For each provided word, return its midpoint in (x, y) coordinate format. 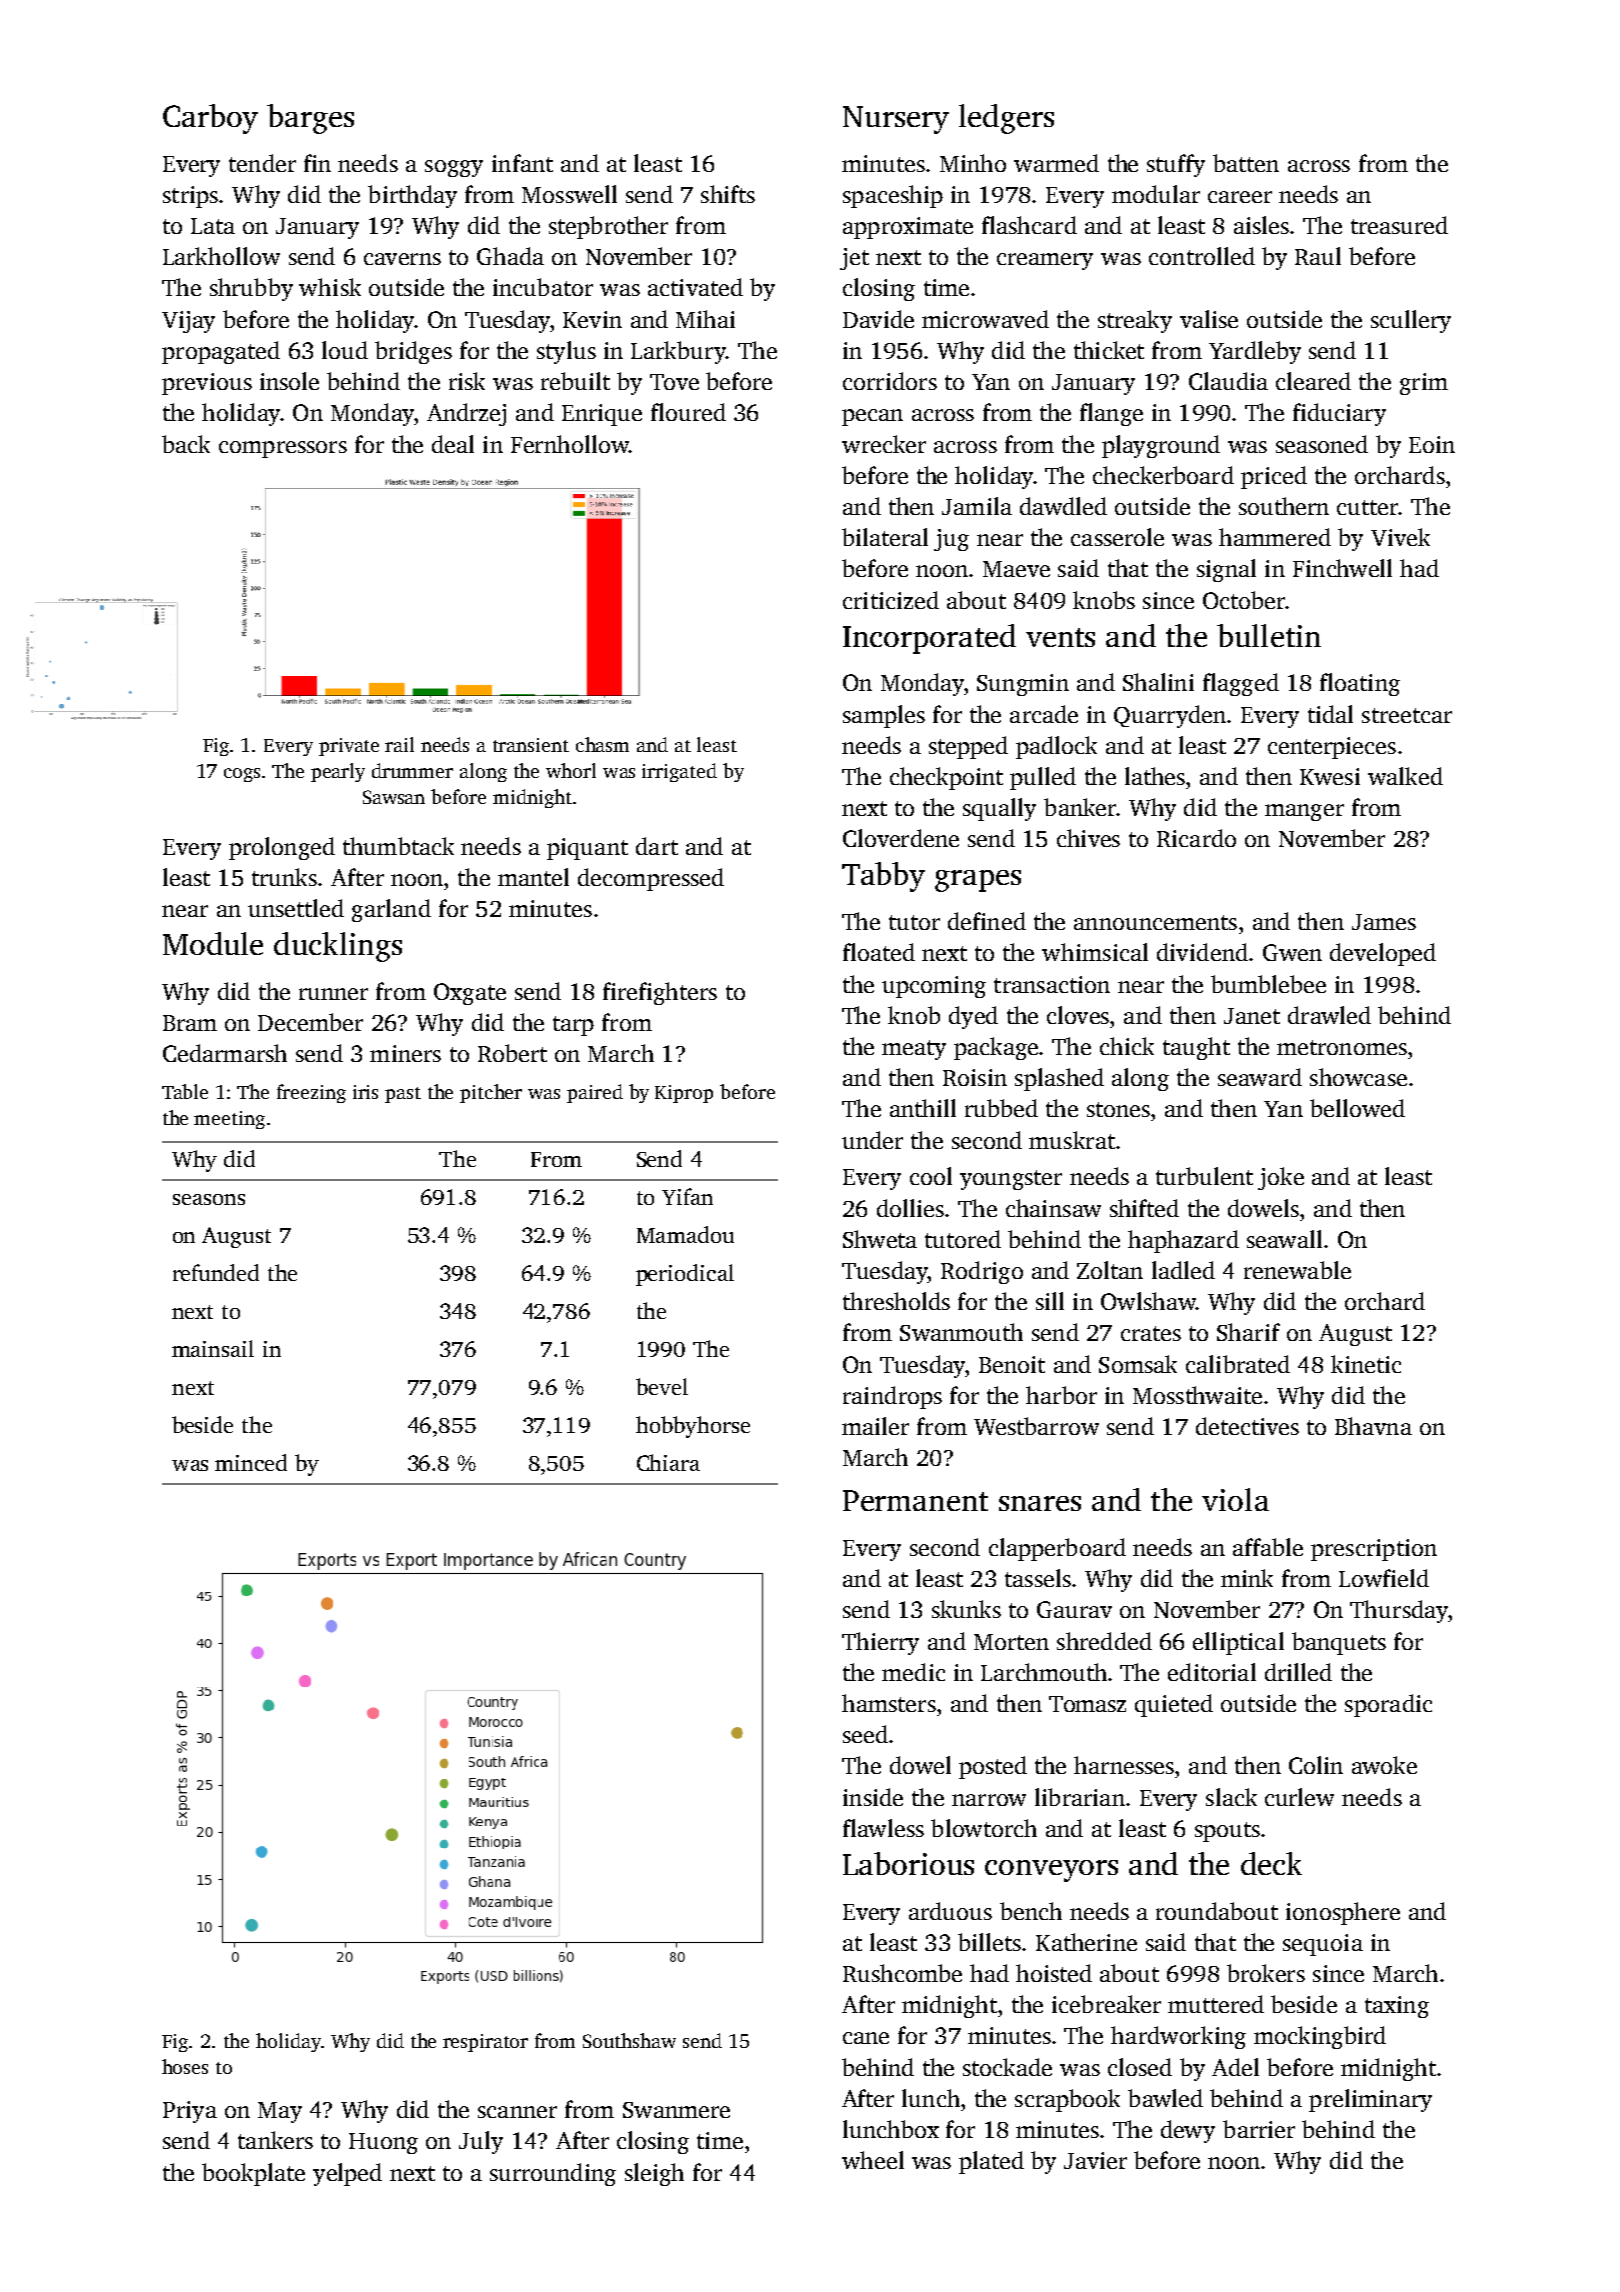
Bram (190, 1023)
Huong (383, 2143)
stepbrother (608, 227)
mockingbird (1320, 2037)
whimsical (1095, 952)
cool (931, 1176)
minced (251, 1462)
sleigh (654, 2174)
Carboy (210, 119)
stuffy (1176, 165)
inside (873, 1797)
